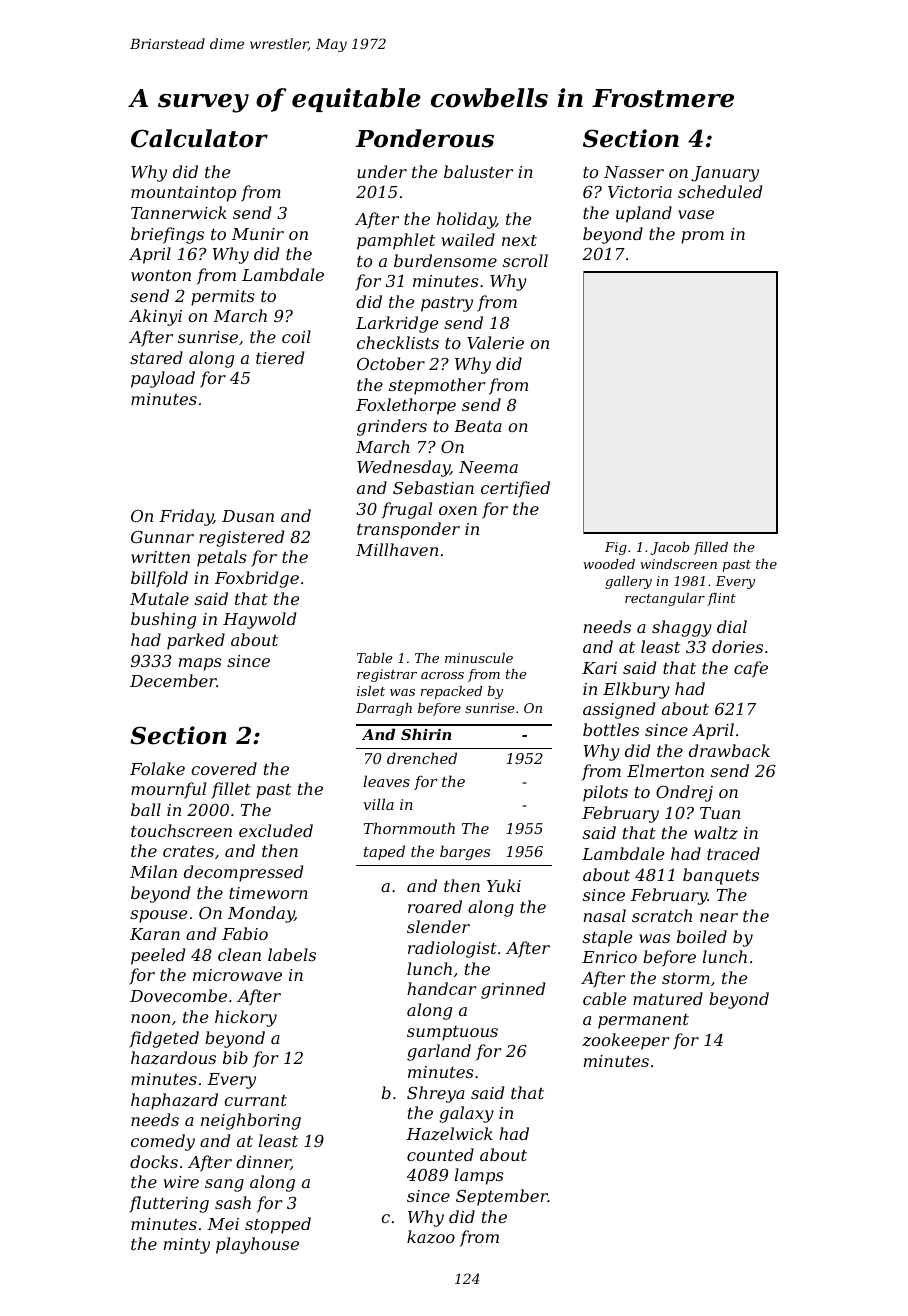 The image size is (908, 1316). What do you see at coordinates (387, 675) in the screenshot?
I see `registrar` at bounding box center [387, 675].
